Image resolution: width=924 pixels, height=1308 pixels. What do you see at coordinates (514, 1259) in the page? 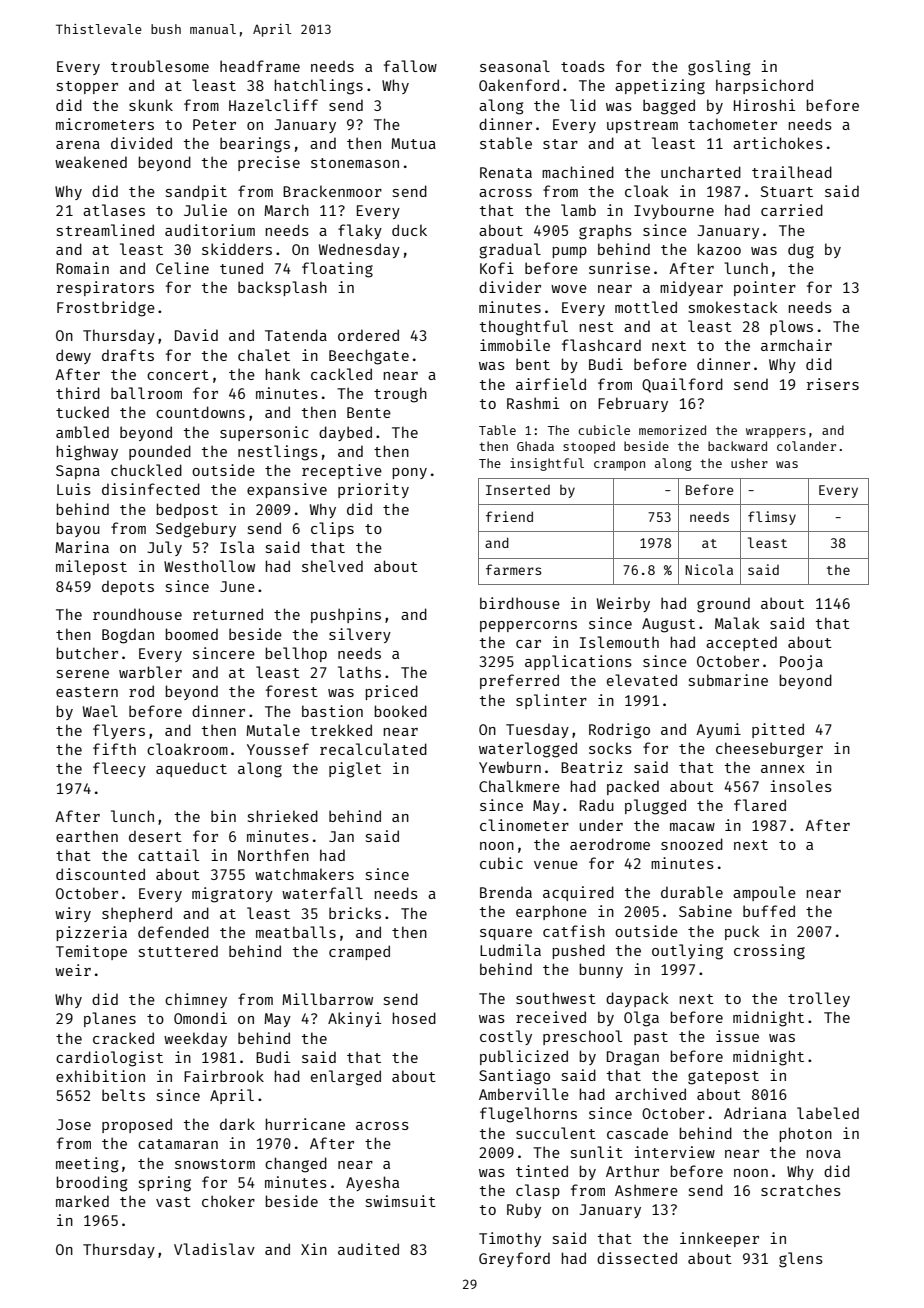
I see `Greyford` at bounding box center [514, 1259].
